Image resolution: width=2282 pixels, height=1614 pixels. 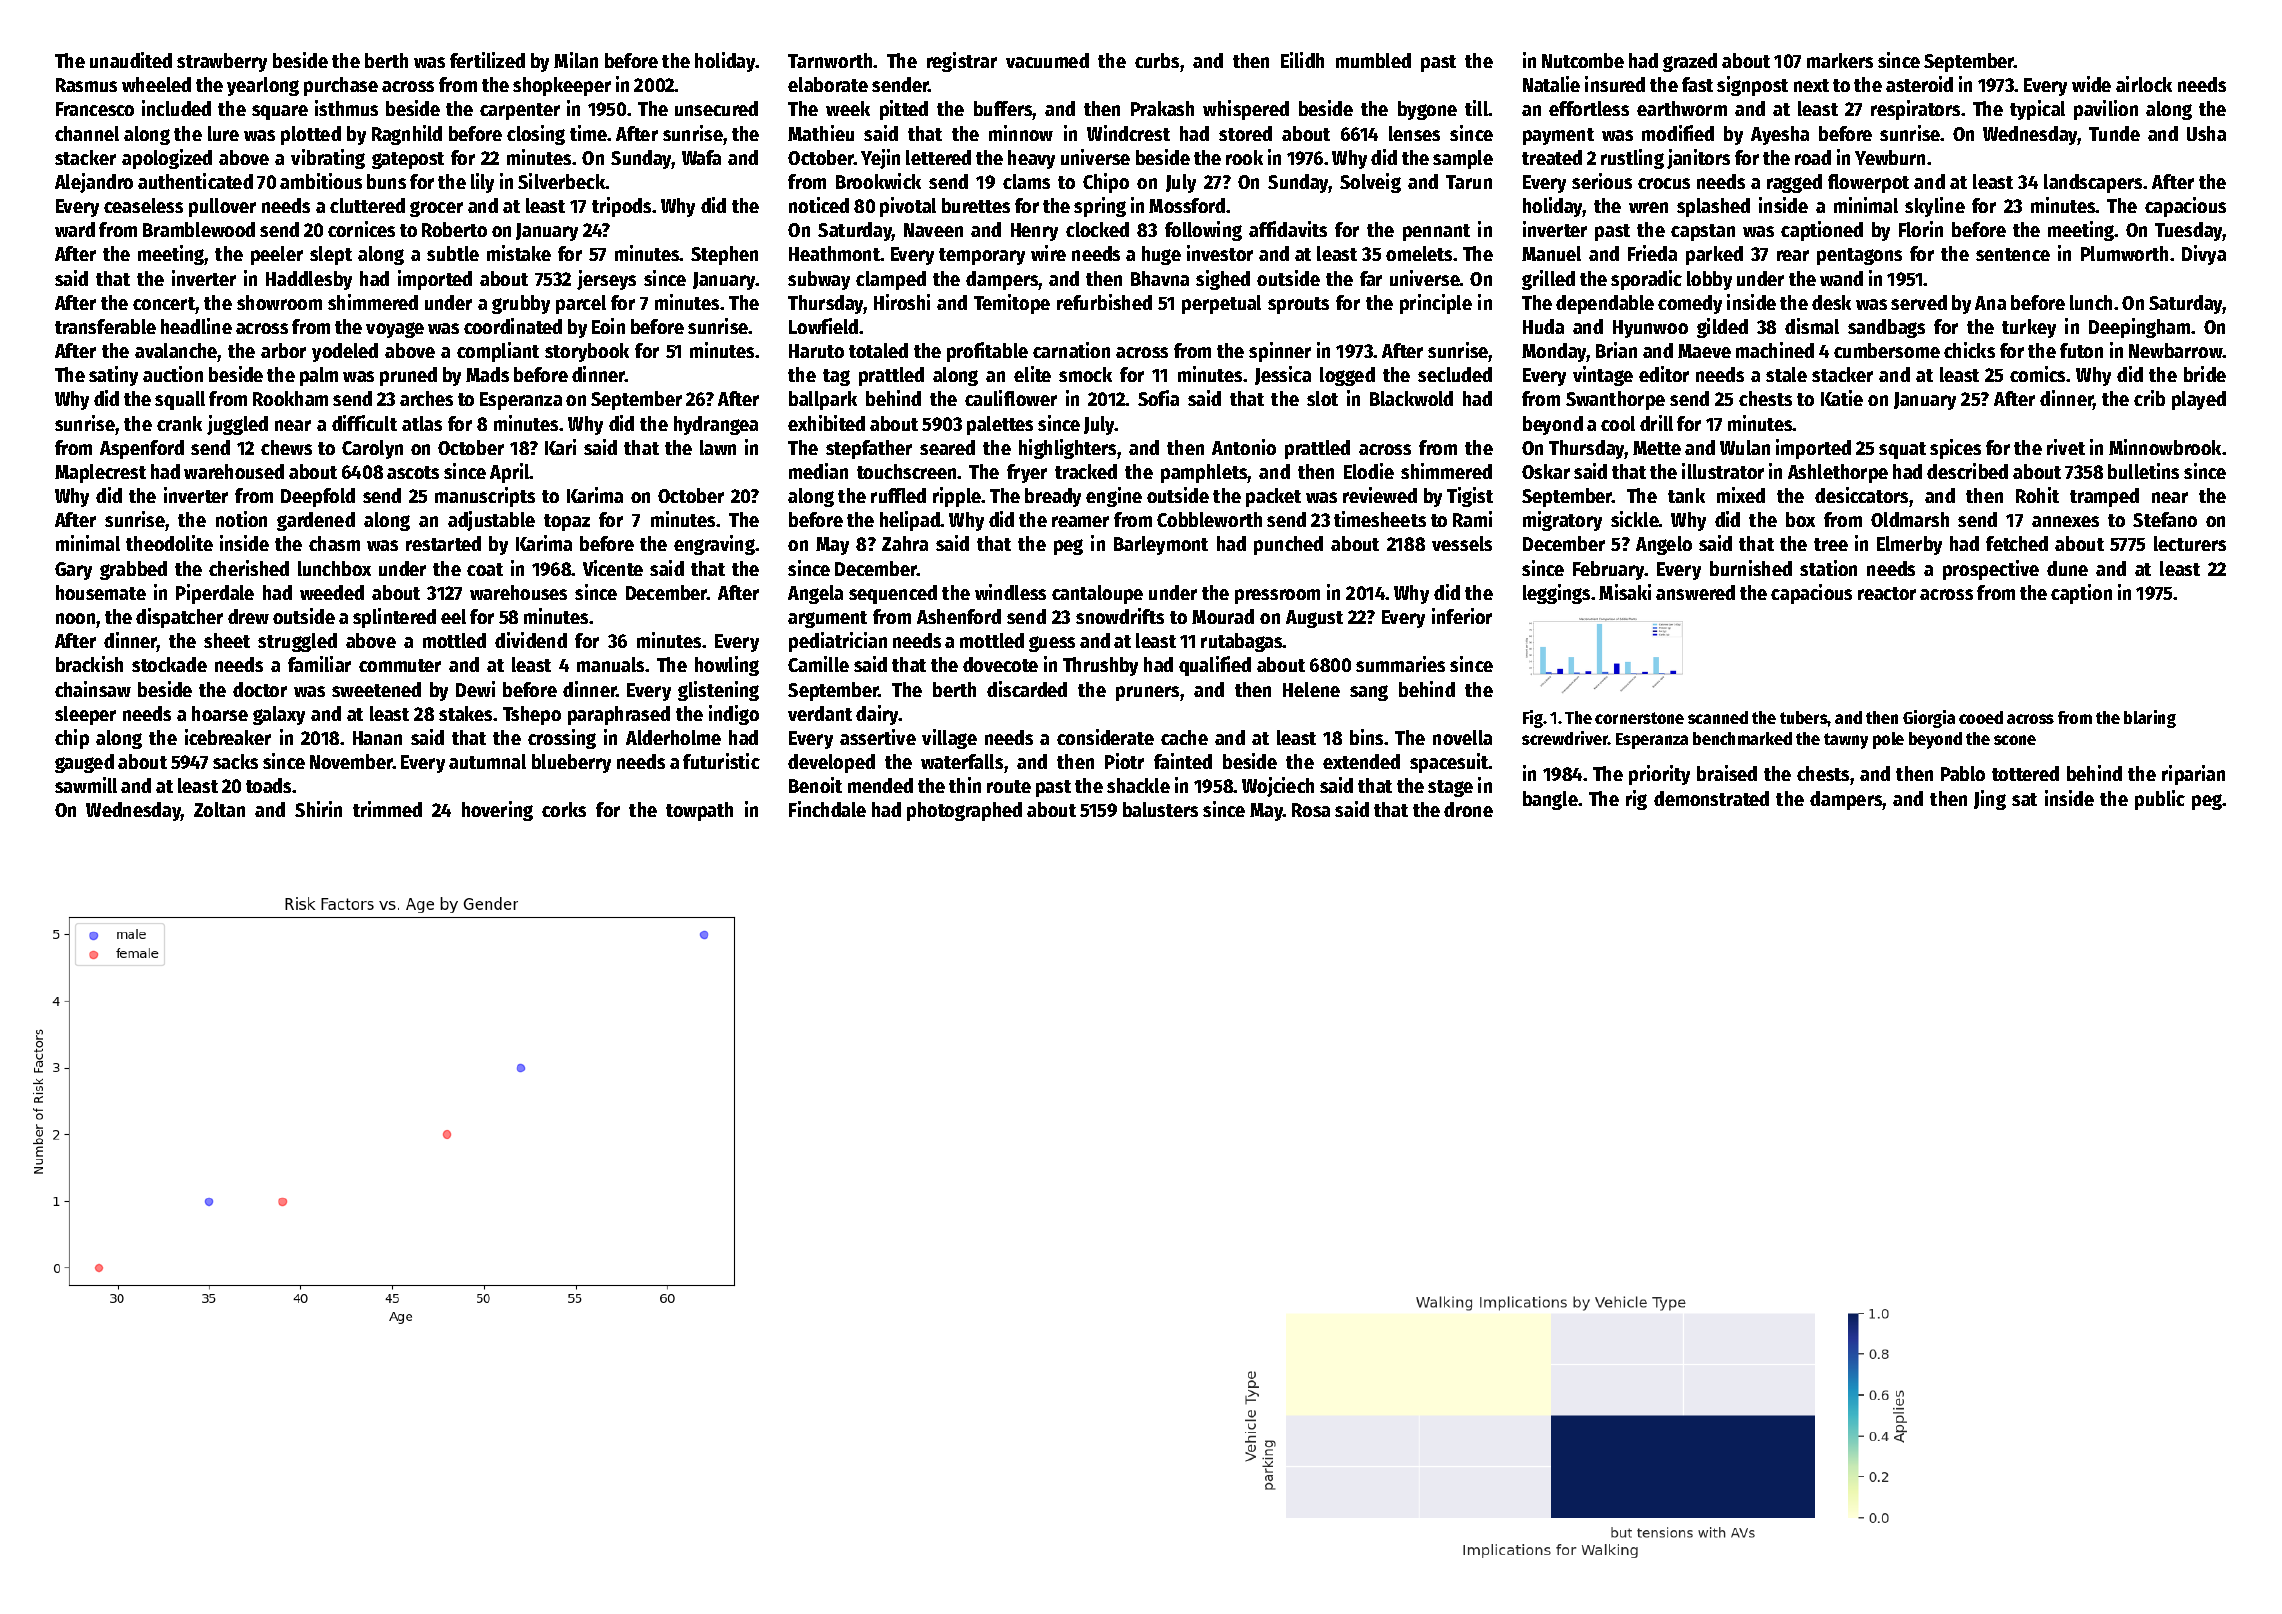 I want to click on photographed, so click(x=964, y=811).
